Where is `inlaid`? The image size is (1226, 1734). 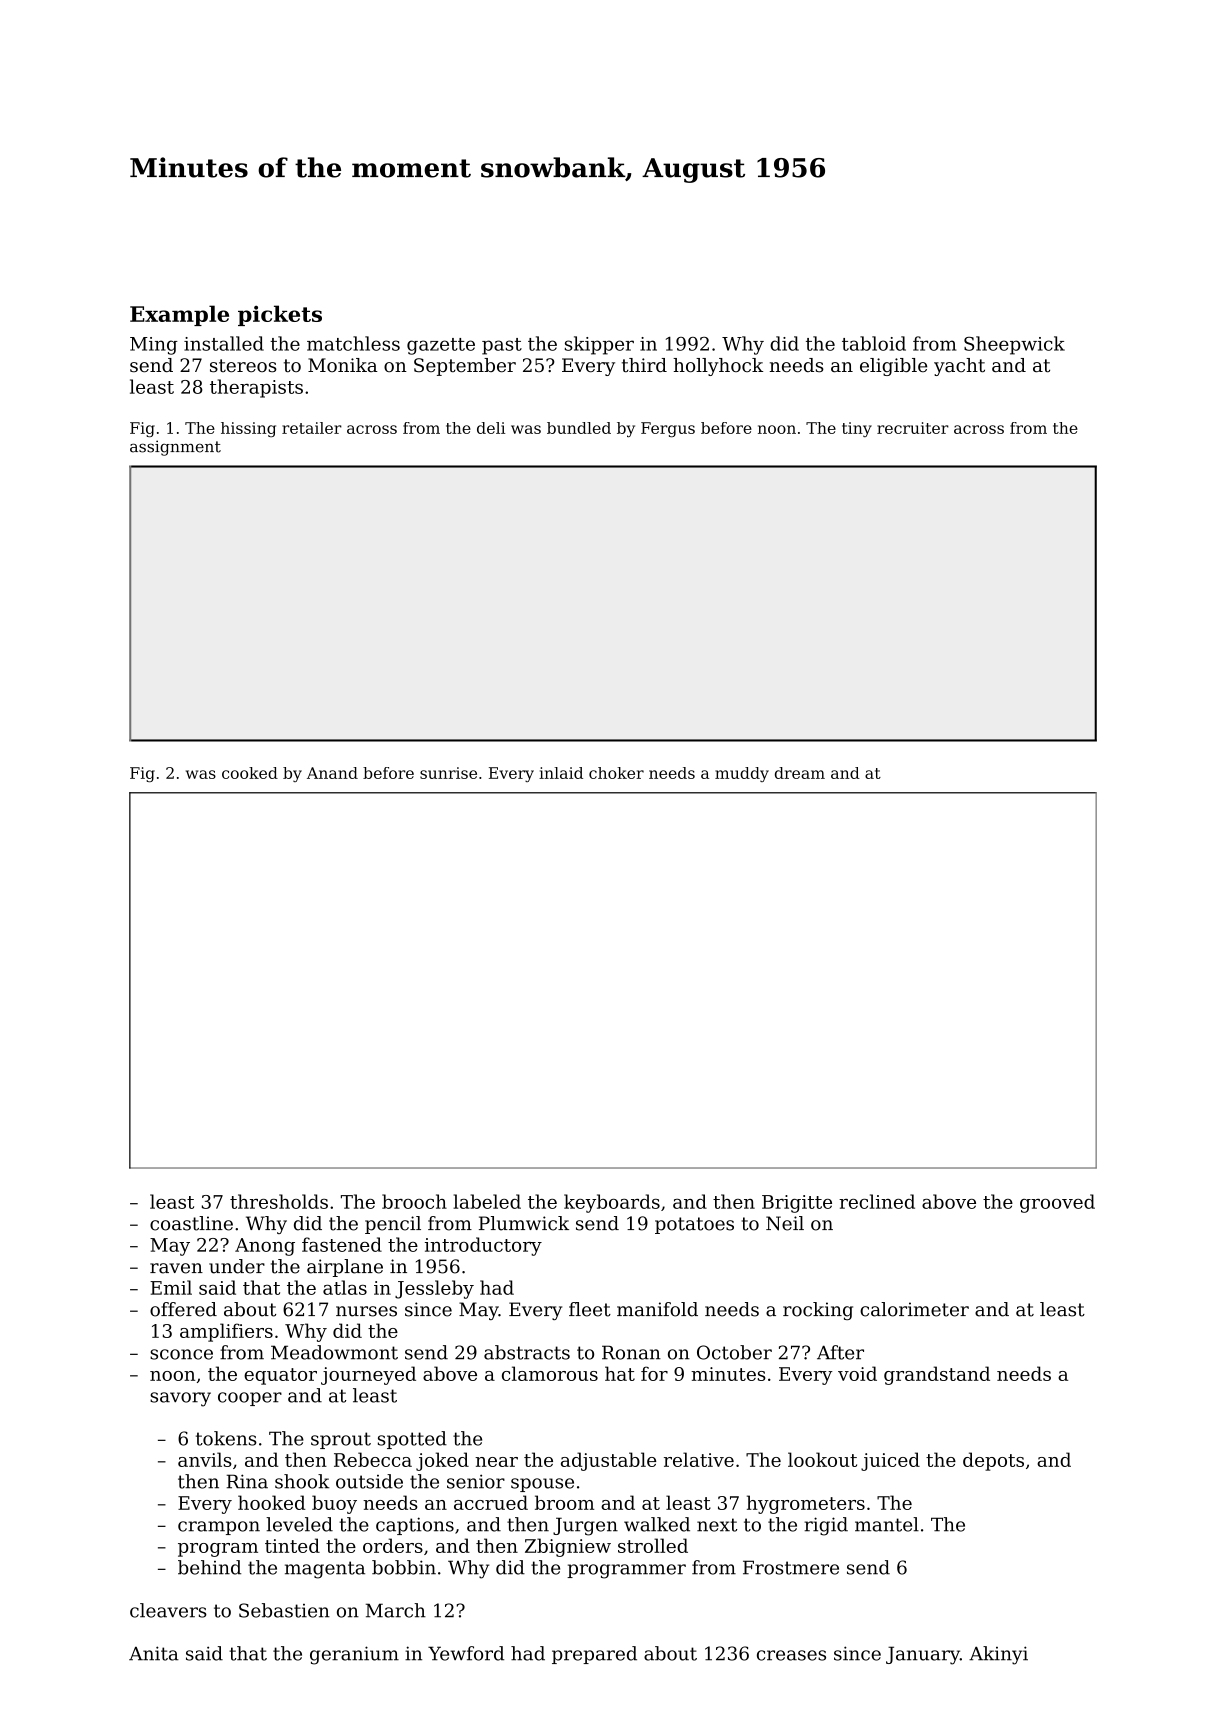
inlaid is located at coordinates (561, 773).
